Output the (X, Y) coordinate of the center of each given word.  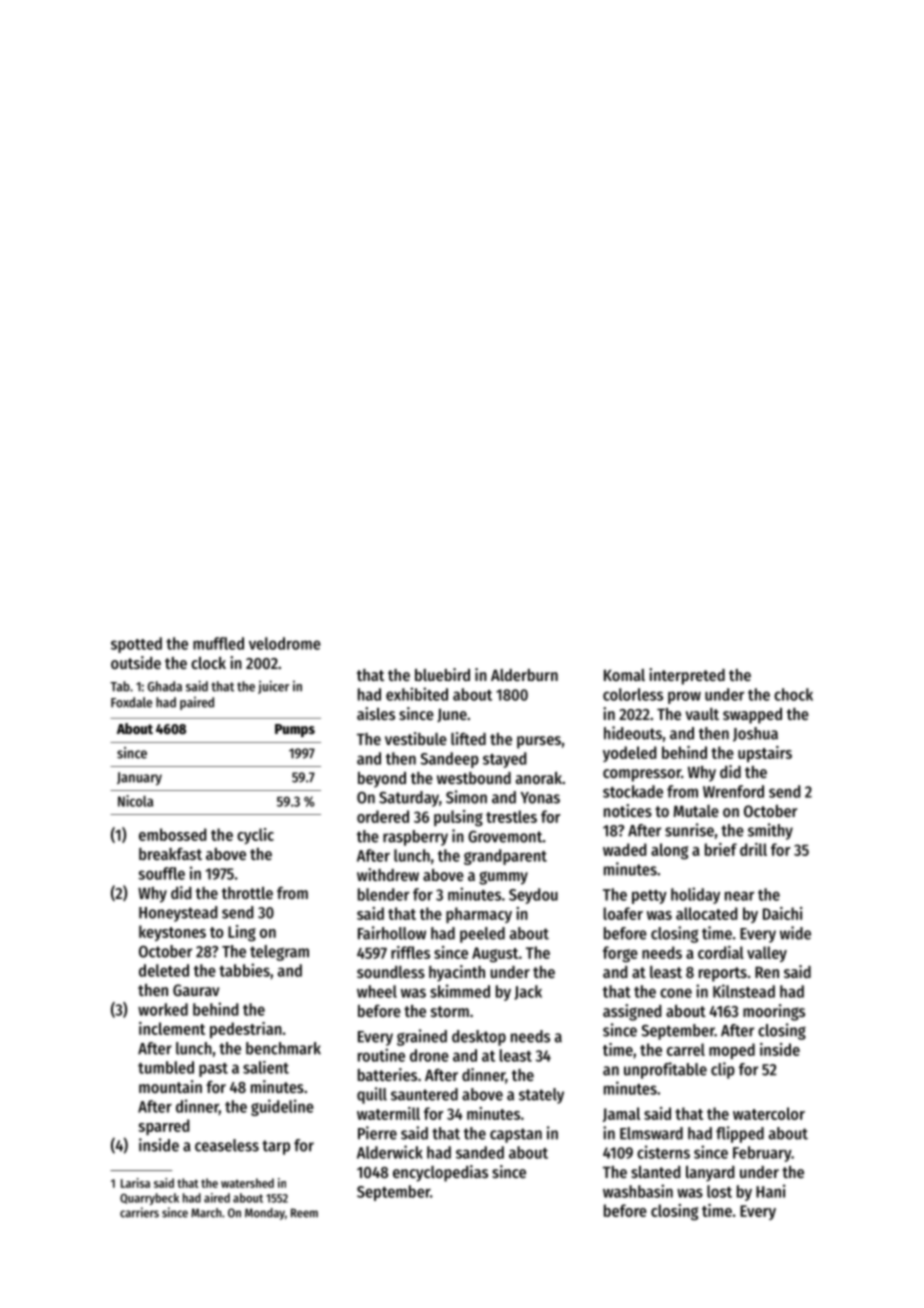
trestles (511, 816)
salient (266, 1067)
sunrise (689, 830)
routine (381, 1055)
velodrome (285, 643)
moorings (774, 1012)
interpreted (687, 676)
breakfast (170, 853)
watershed (247, 1183)
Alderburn (524, 675)
